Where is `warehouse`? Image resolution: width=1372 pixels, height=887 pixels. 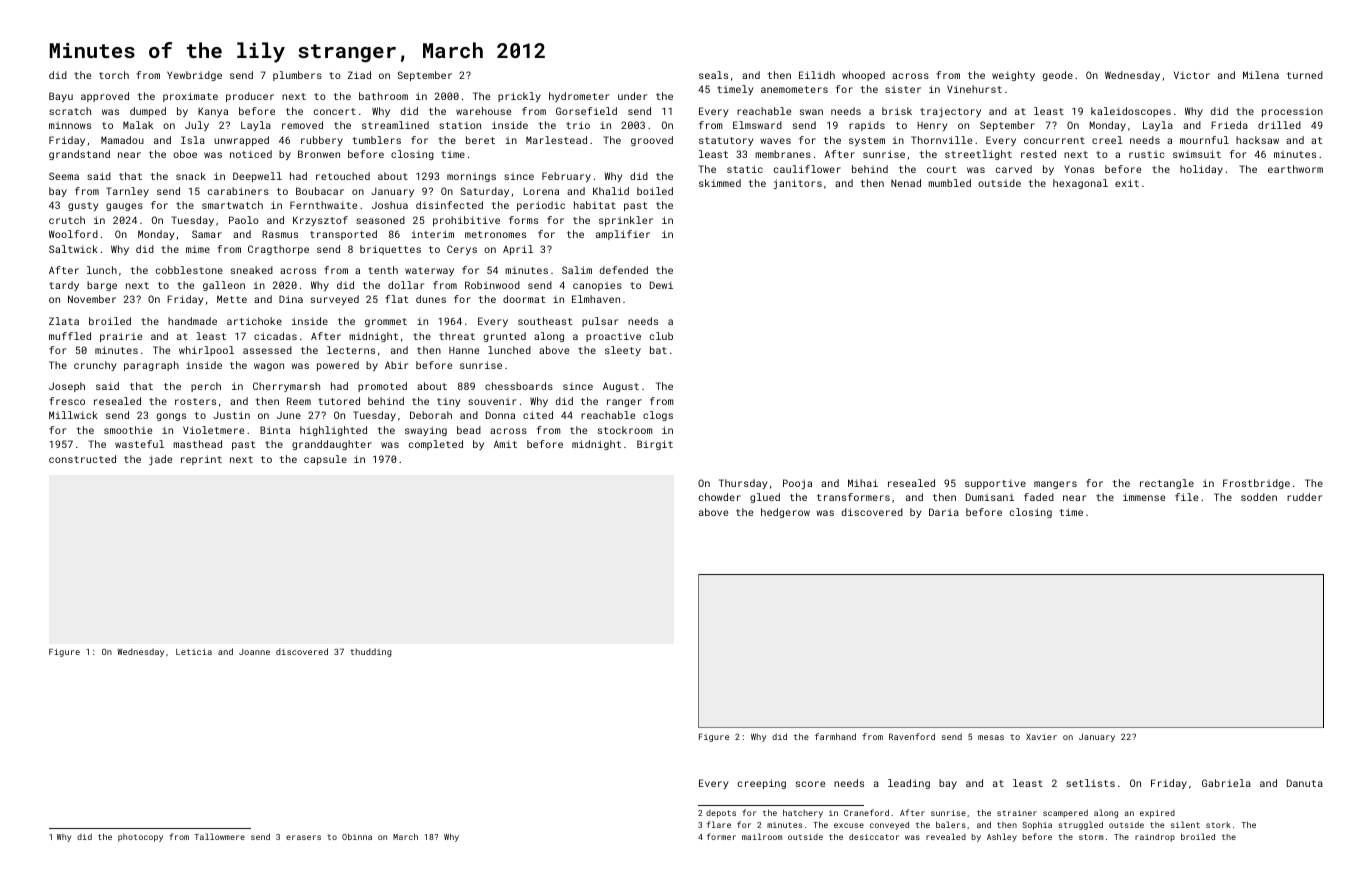
warehouse is located at coordinates (483, 111).
